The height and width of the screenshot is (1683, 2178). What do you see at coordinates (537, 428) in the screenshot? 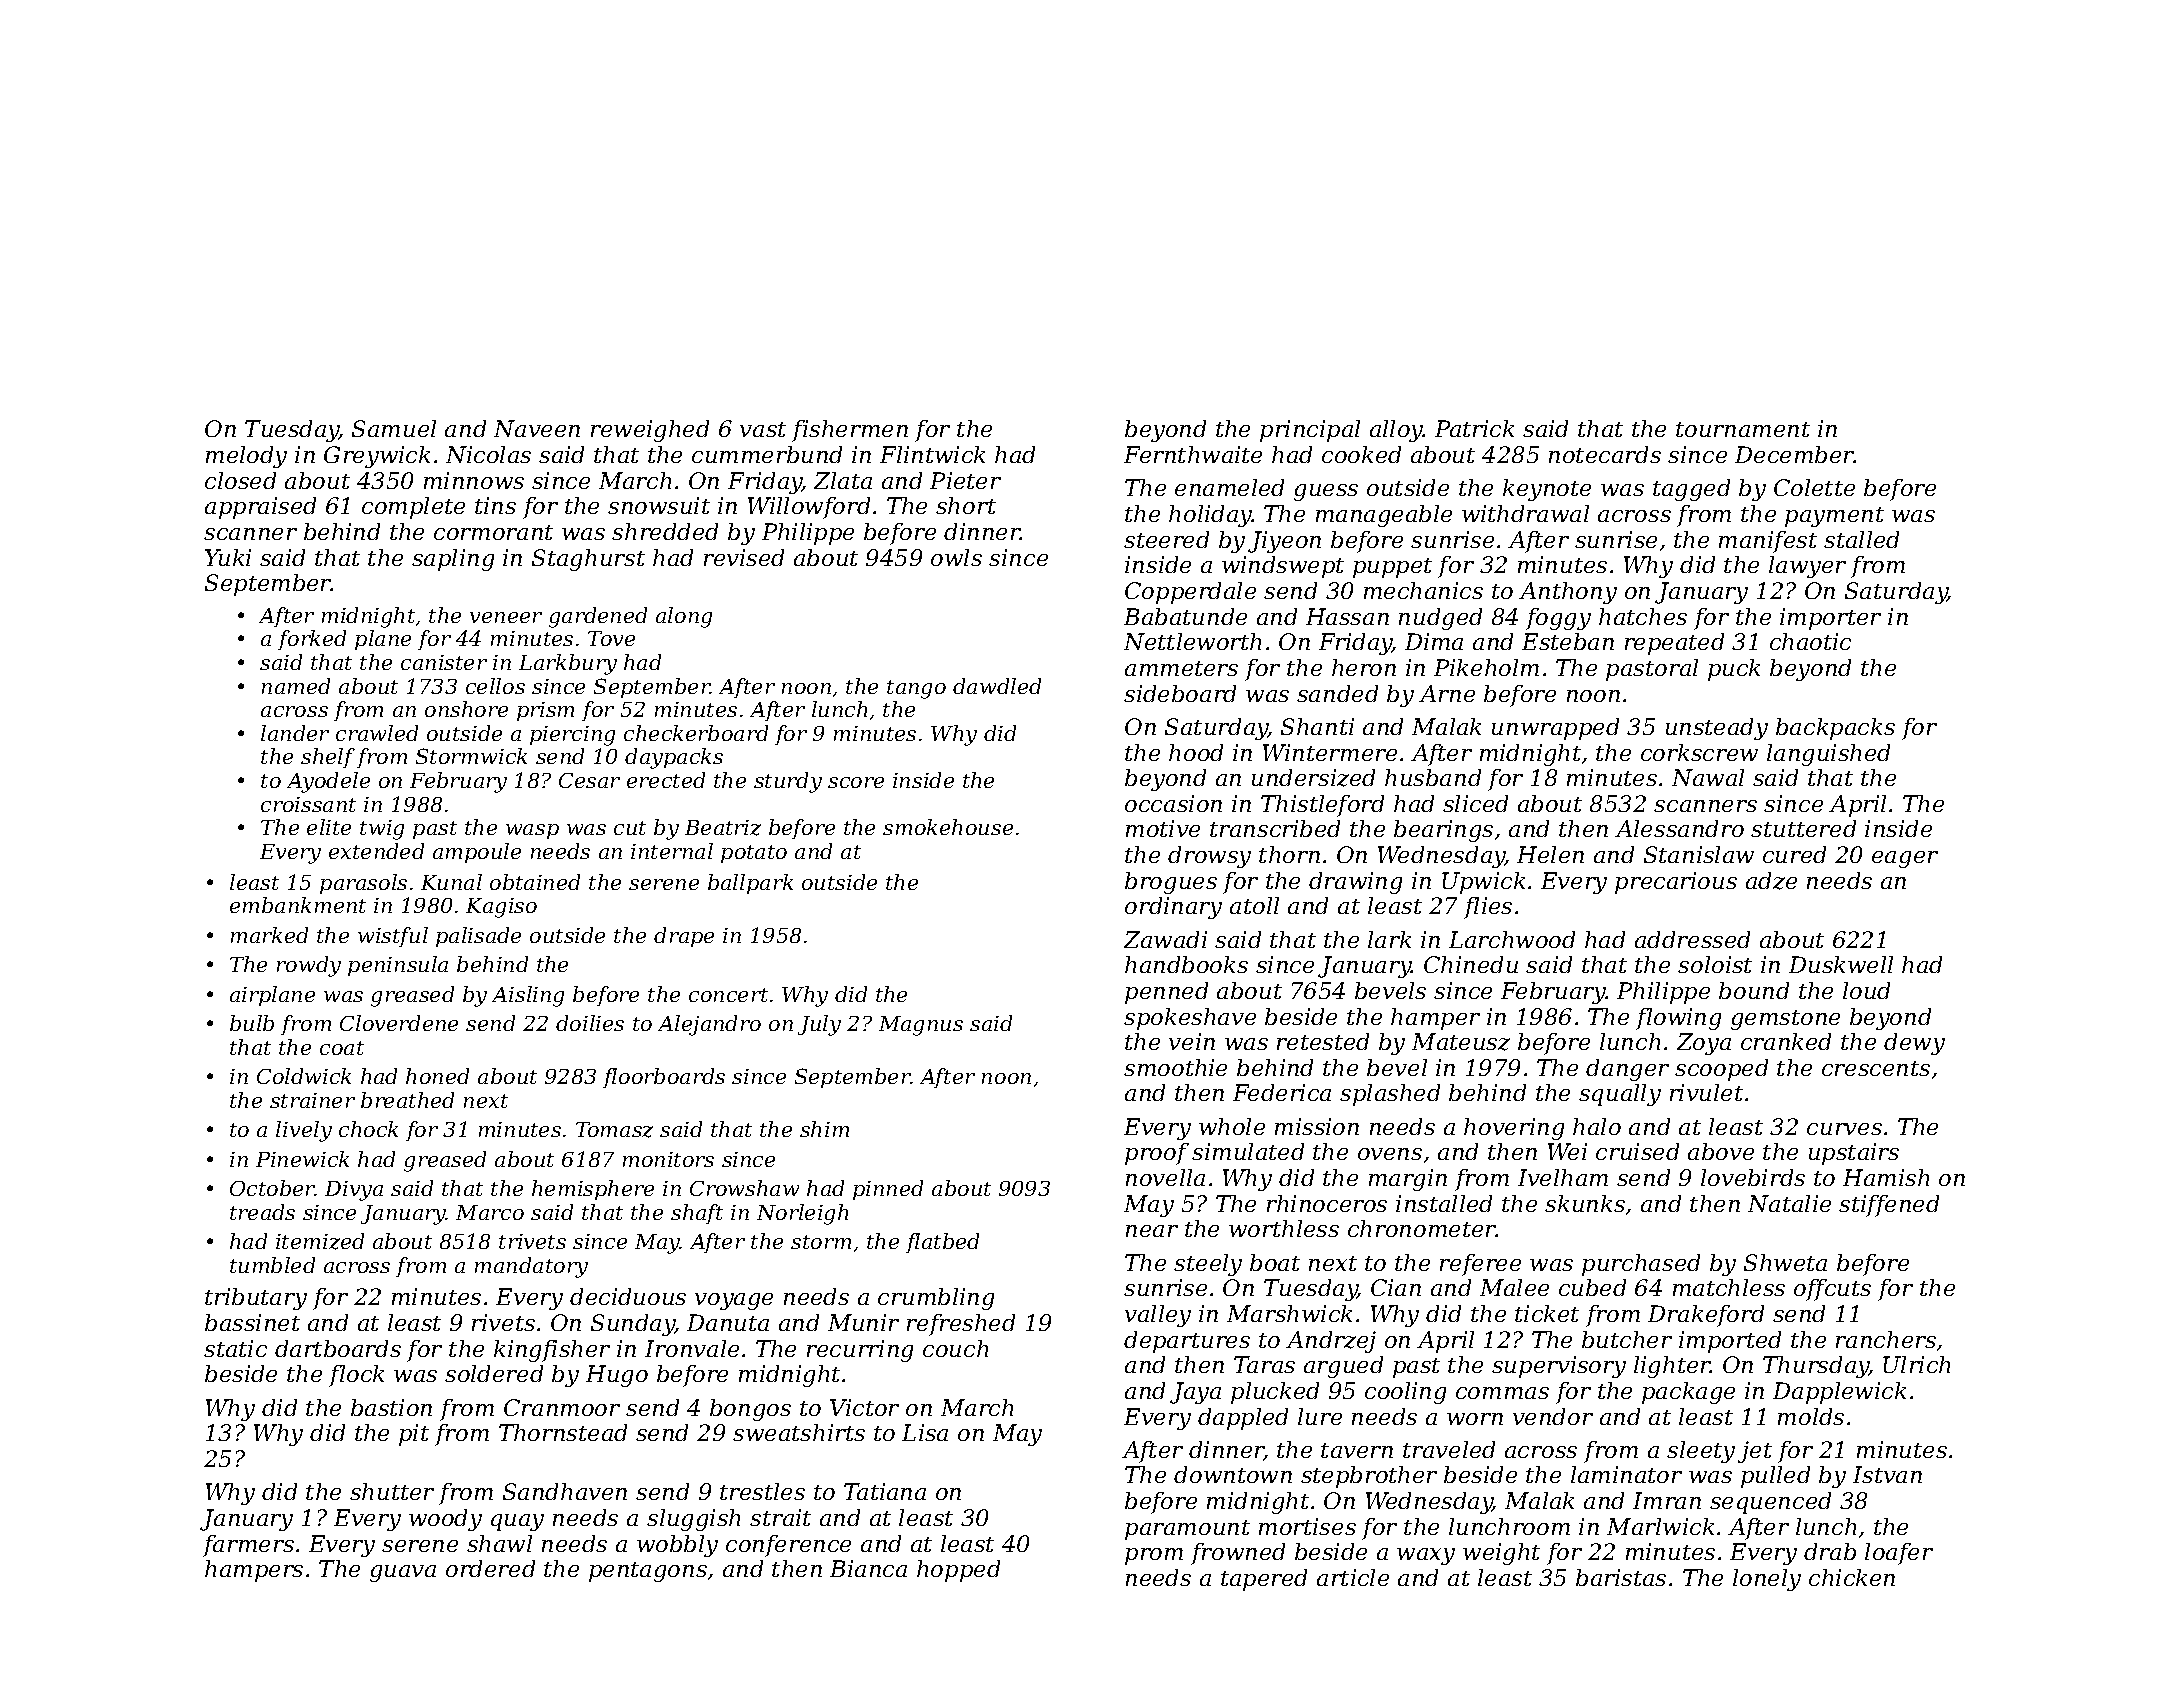
I see `Naveen` at bounding box center [537, 428].
